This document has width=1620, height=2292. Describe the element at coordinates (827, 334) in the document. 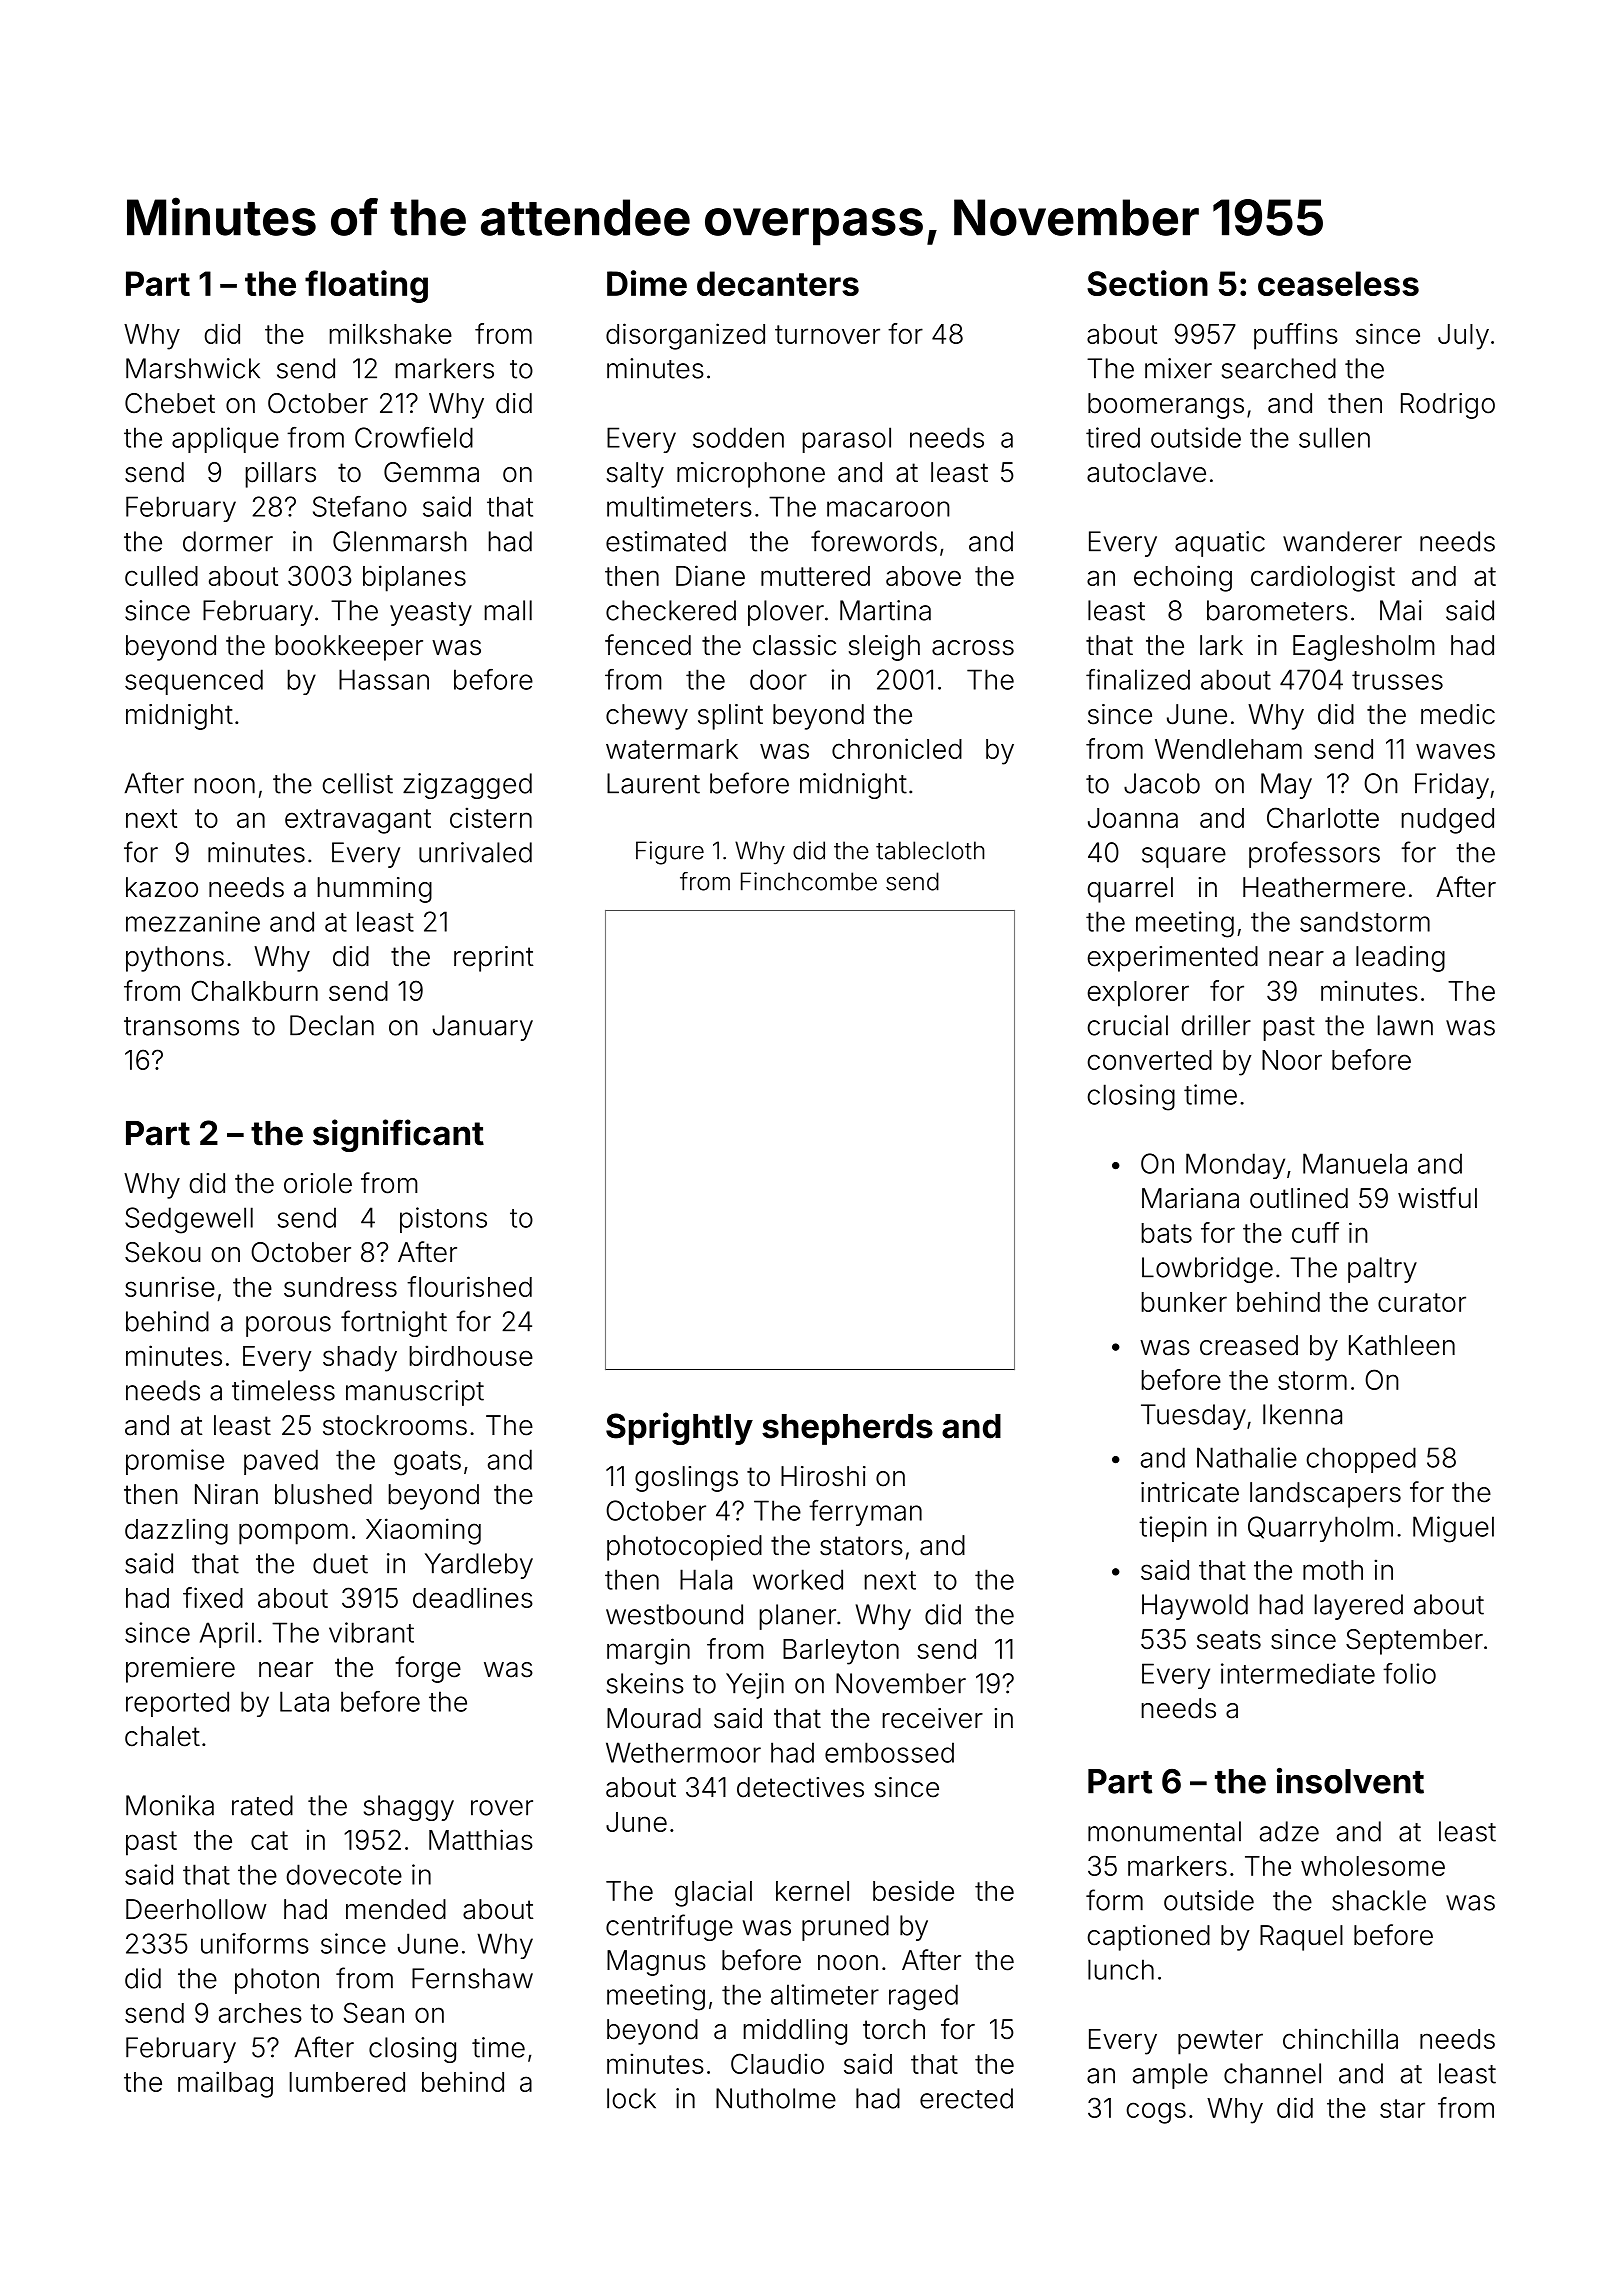

I see `turnover` at that location.
